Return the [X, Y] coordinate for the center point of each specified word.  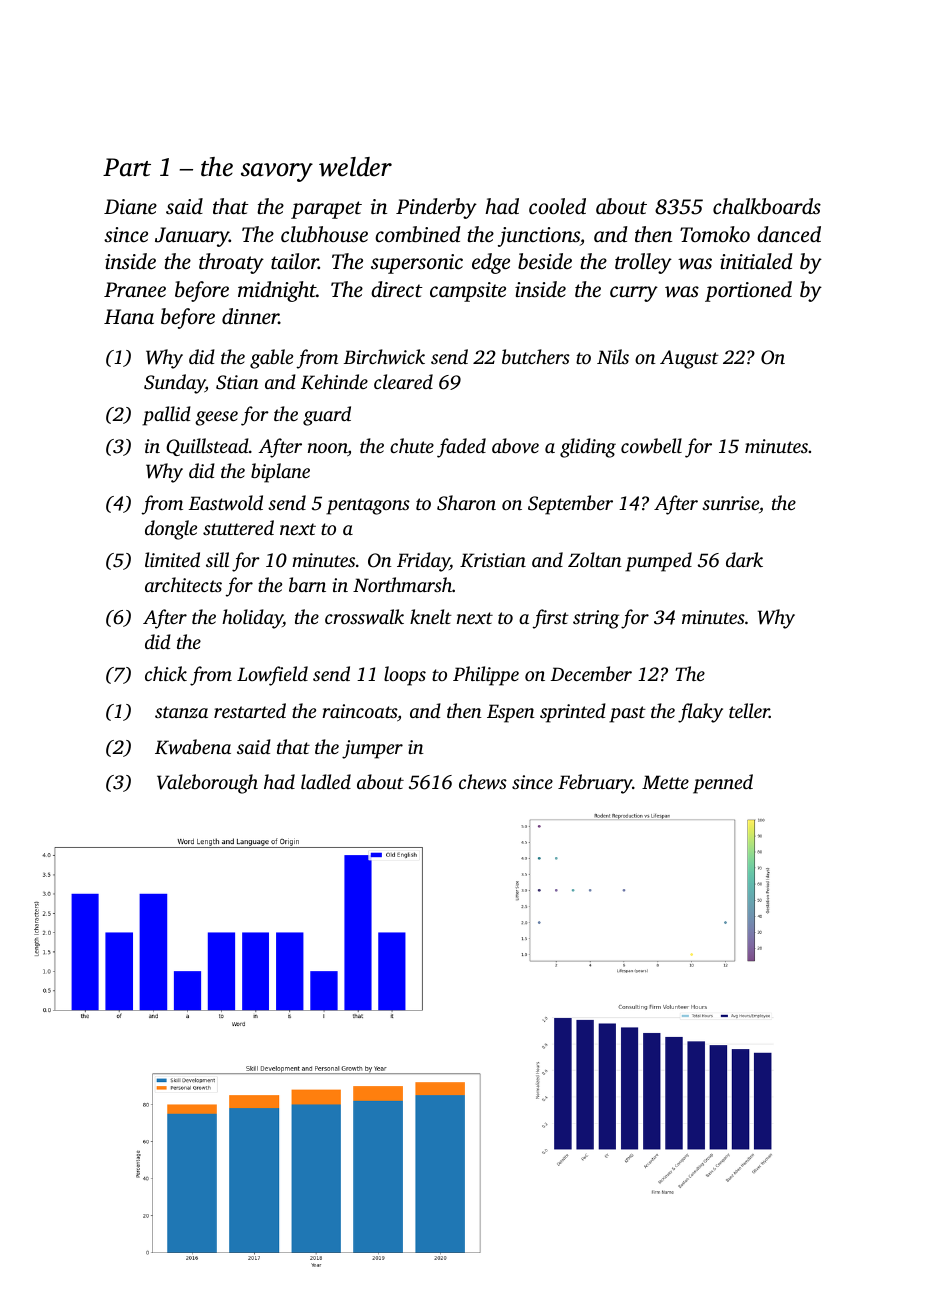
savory [277, 172]
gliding [588, 448]
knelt [431, 616]
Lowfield [272, 676]
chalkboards [767, 206]
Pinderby [436, 208]
